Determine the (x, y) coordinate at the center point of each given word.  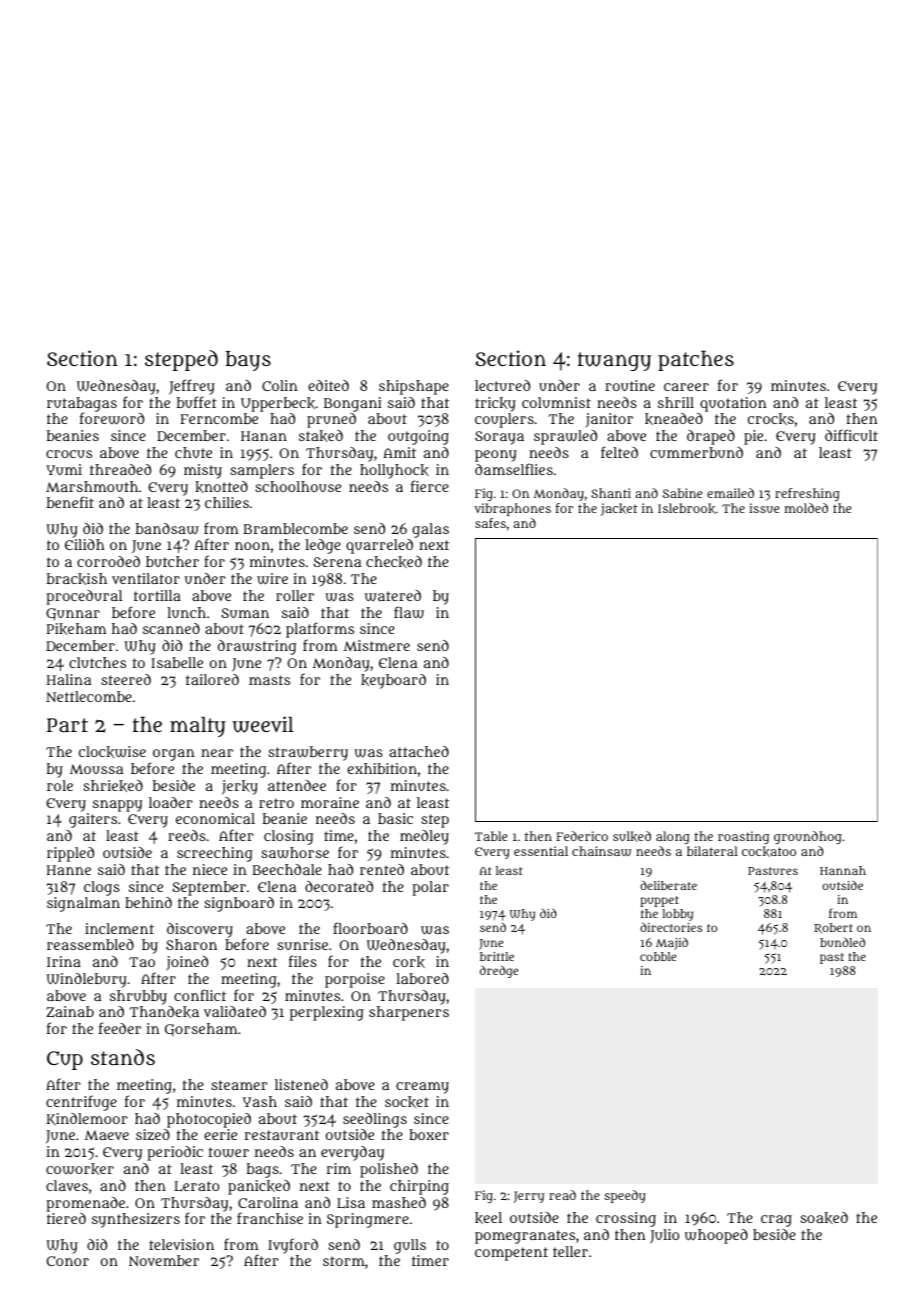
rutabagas (82, 405)
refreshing (807, 494)
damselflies (514, 469)
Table (491, 836)
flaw (409, 612)
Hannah (843, 870)
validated (235, 1011)
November (164, 1260)
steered (126, 679)
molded (806, 508)
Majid (672, 944)
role (60, 785)
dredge (499, 971)
